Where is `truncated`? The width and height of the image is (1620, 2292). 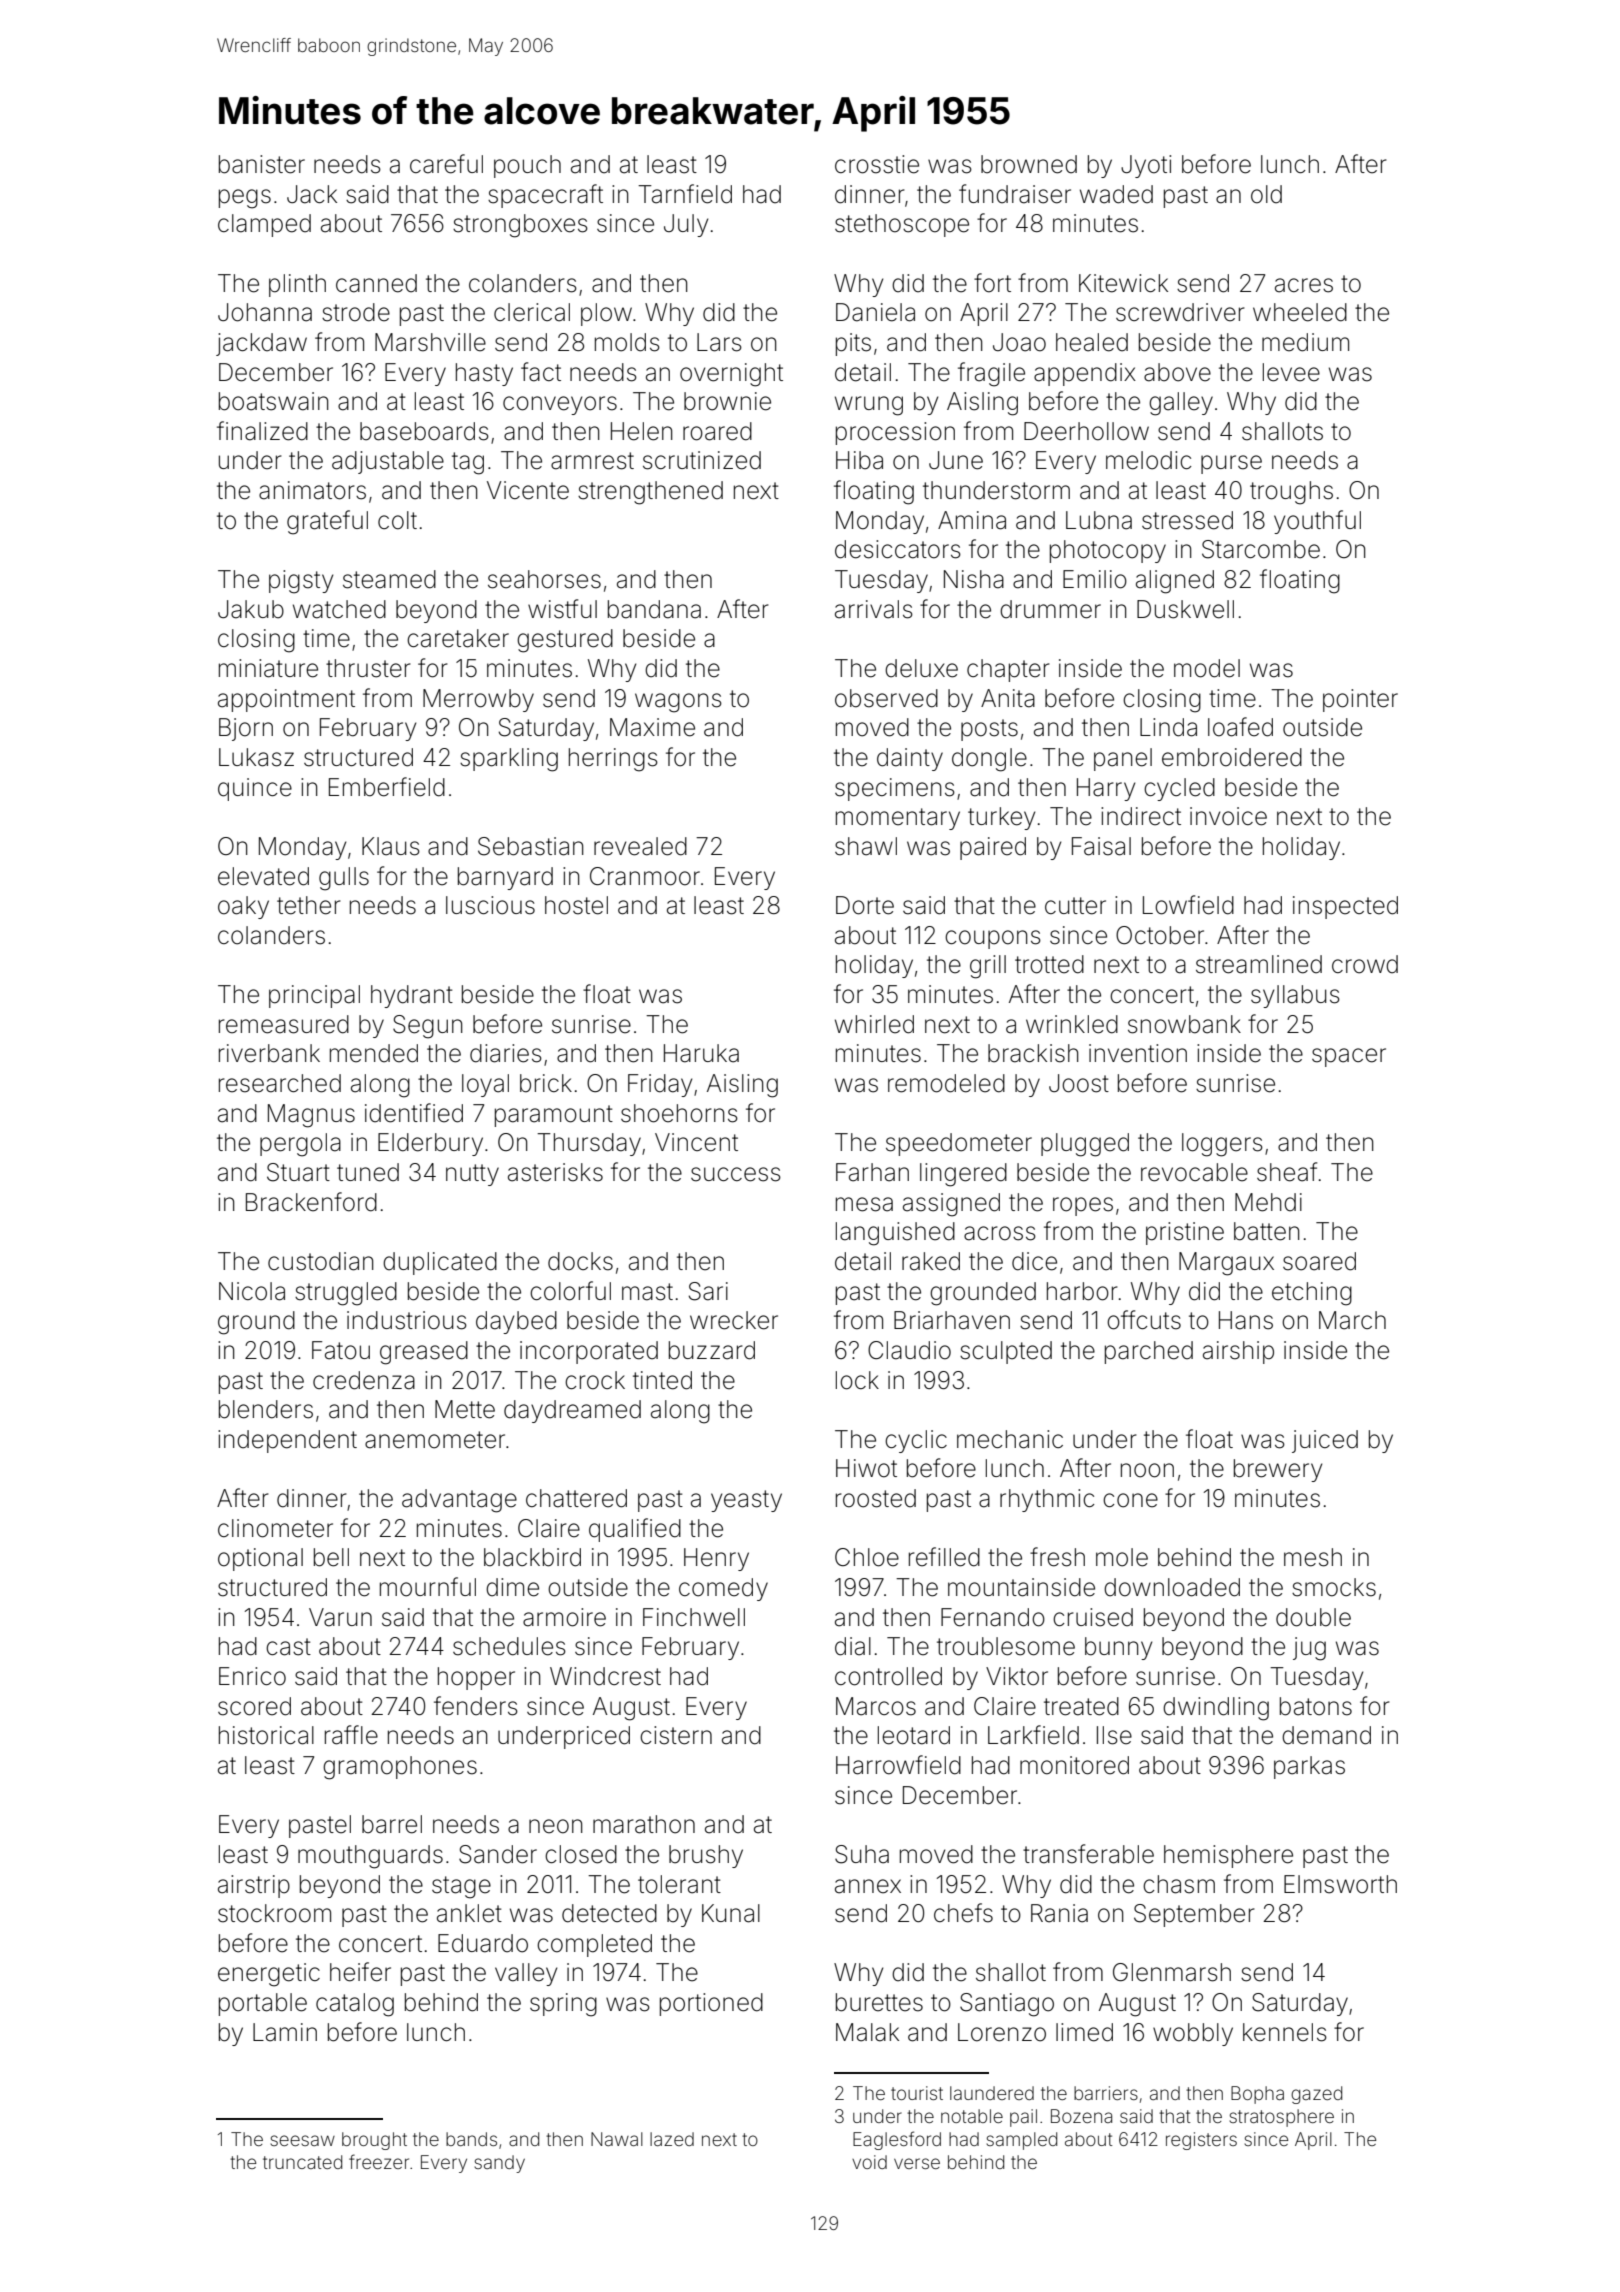 truncated is located at coordinates (302, 2162).
